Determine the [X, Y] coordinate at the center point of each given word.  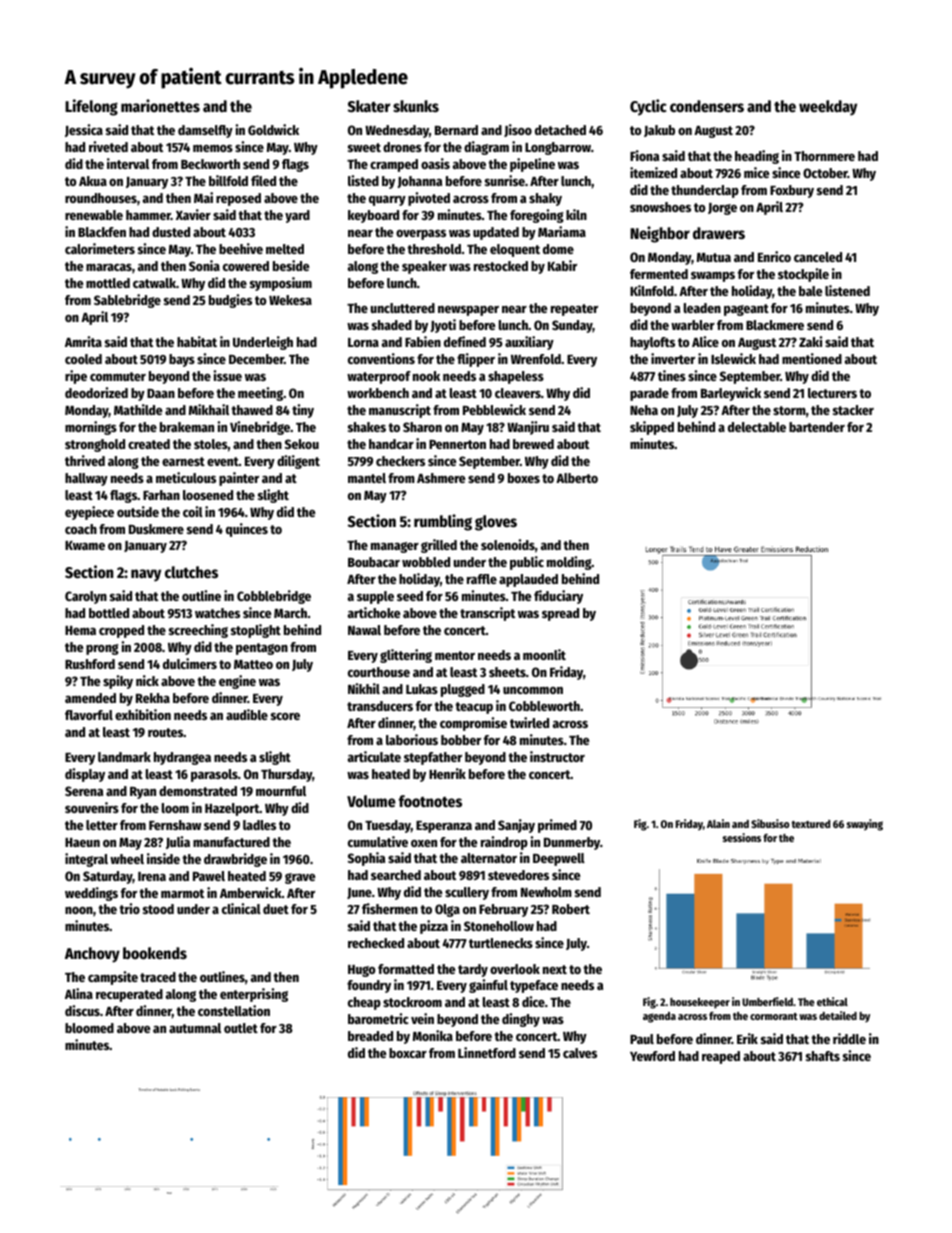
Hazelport [232, 809]
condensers [707, 106]
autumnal [195, 1028]
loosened [208, 495]
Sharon [422, 427]
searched [396, 875]
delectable [757, 427]
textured [811, 824]
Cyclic [648, 107]
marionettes [160, 106]
